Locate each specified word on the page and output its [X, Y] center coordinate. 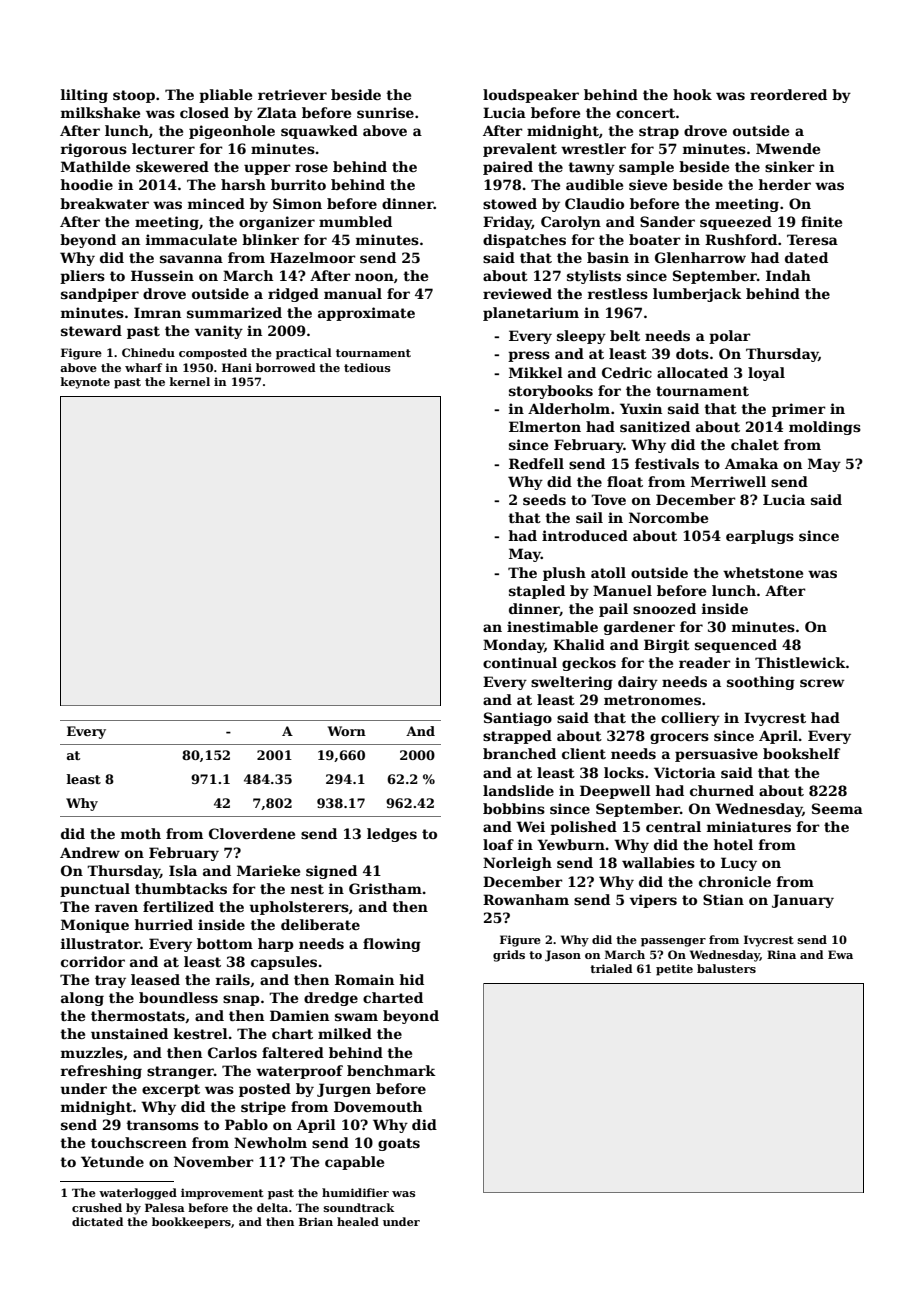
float [625, 481]
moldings [825, 428]
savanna [191, 259]
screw [822, 683]
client [584, 753]
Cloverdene [252, 833]
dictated [97, 1221]
